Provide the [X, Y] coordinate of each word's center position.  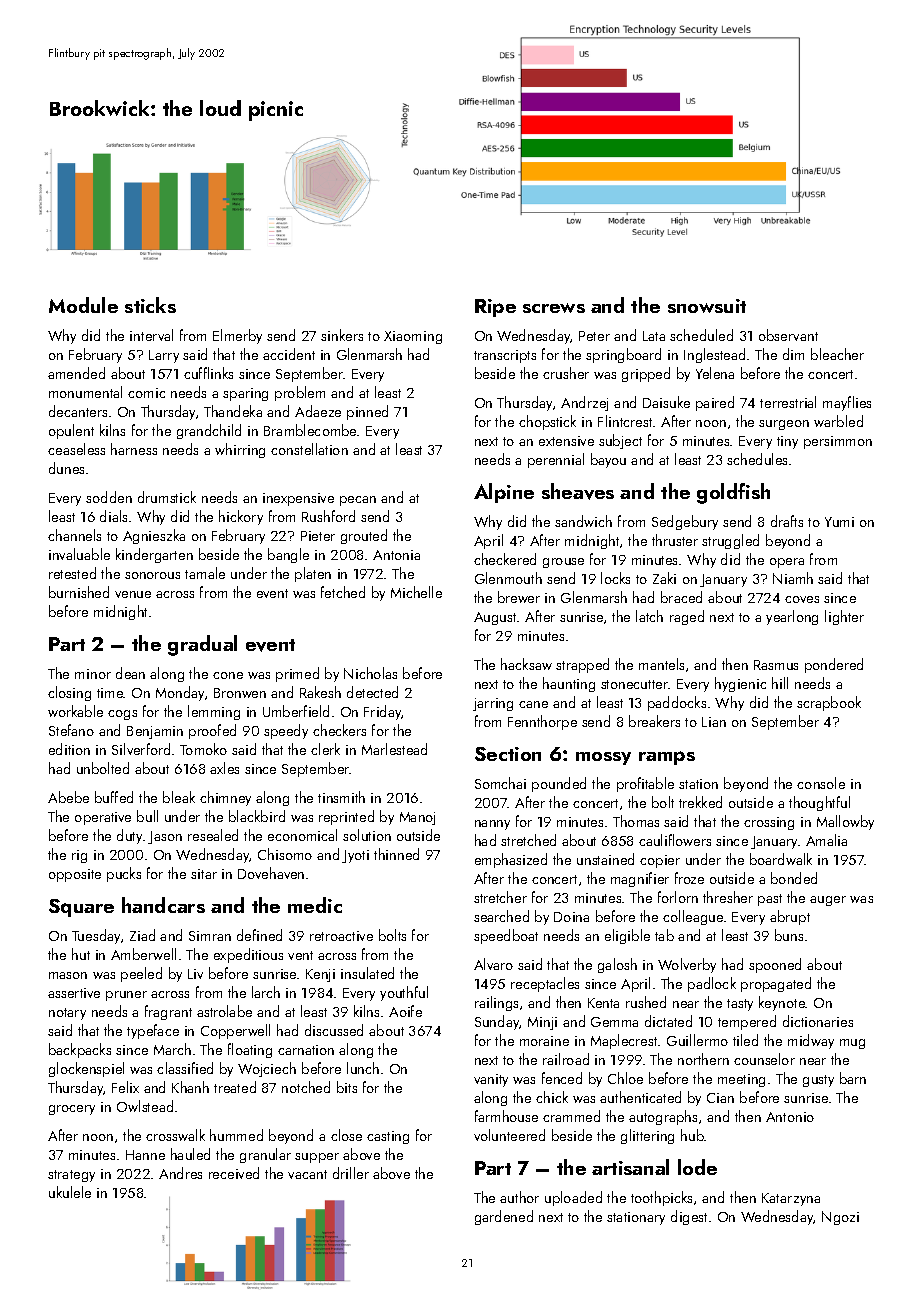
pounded [559, 784]
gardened [504, 1217]
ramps [667, 758]
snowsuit [707, 306]
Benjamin [155, 732]
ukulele [70, 1192]
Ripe [495, 308]
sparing [245, 394]
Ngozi [840, 1218]
